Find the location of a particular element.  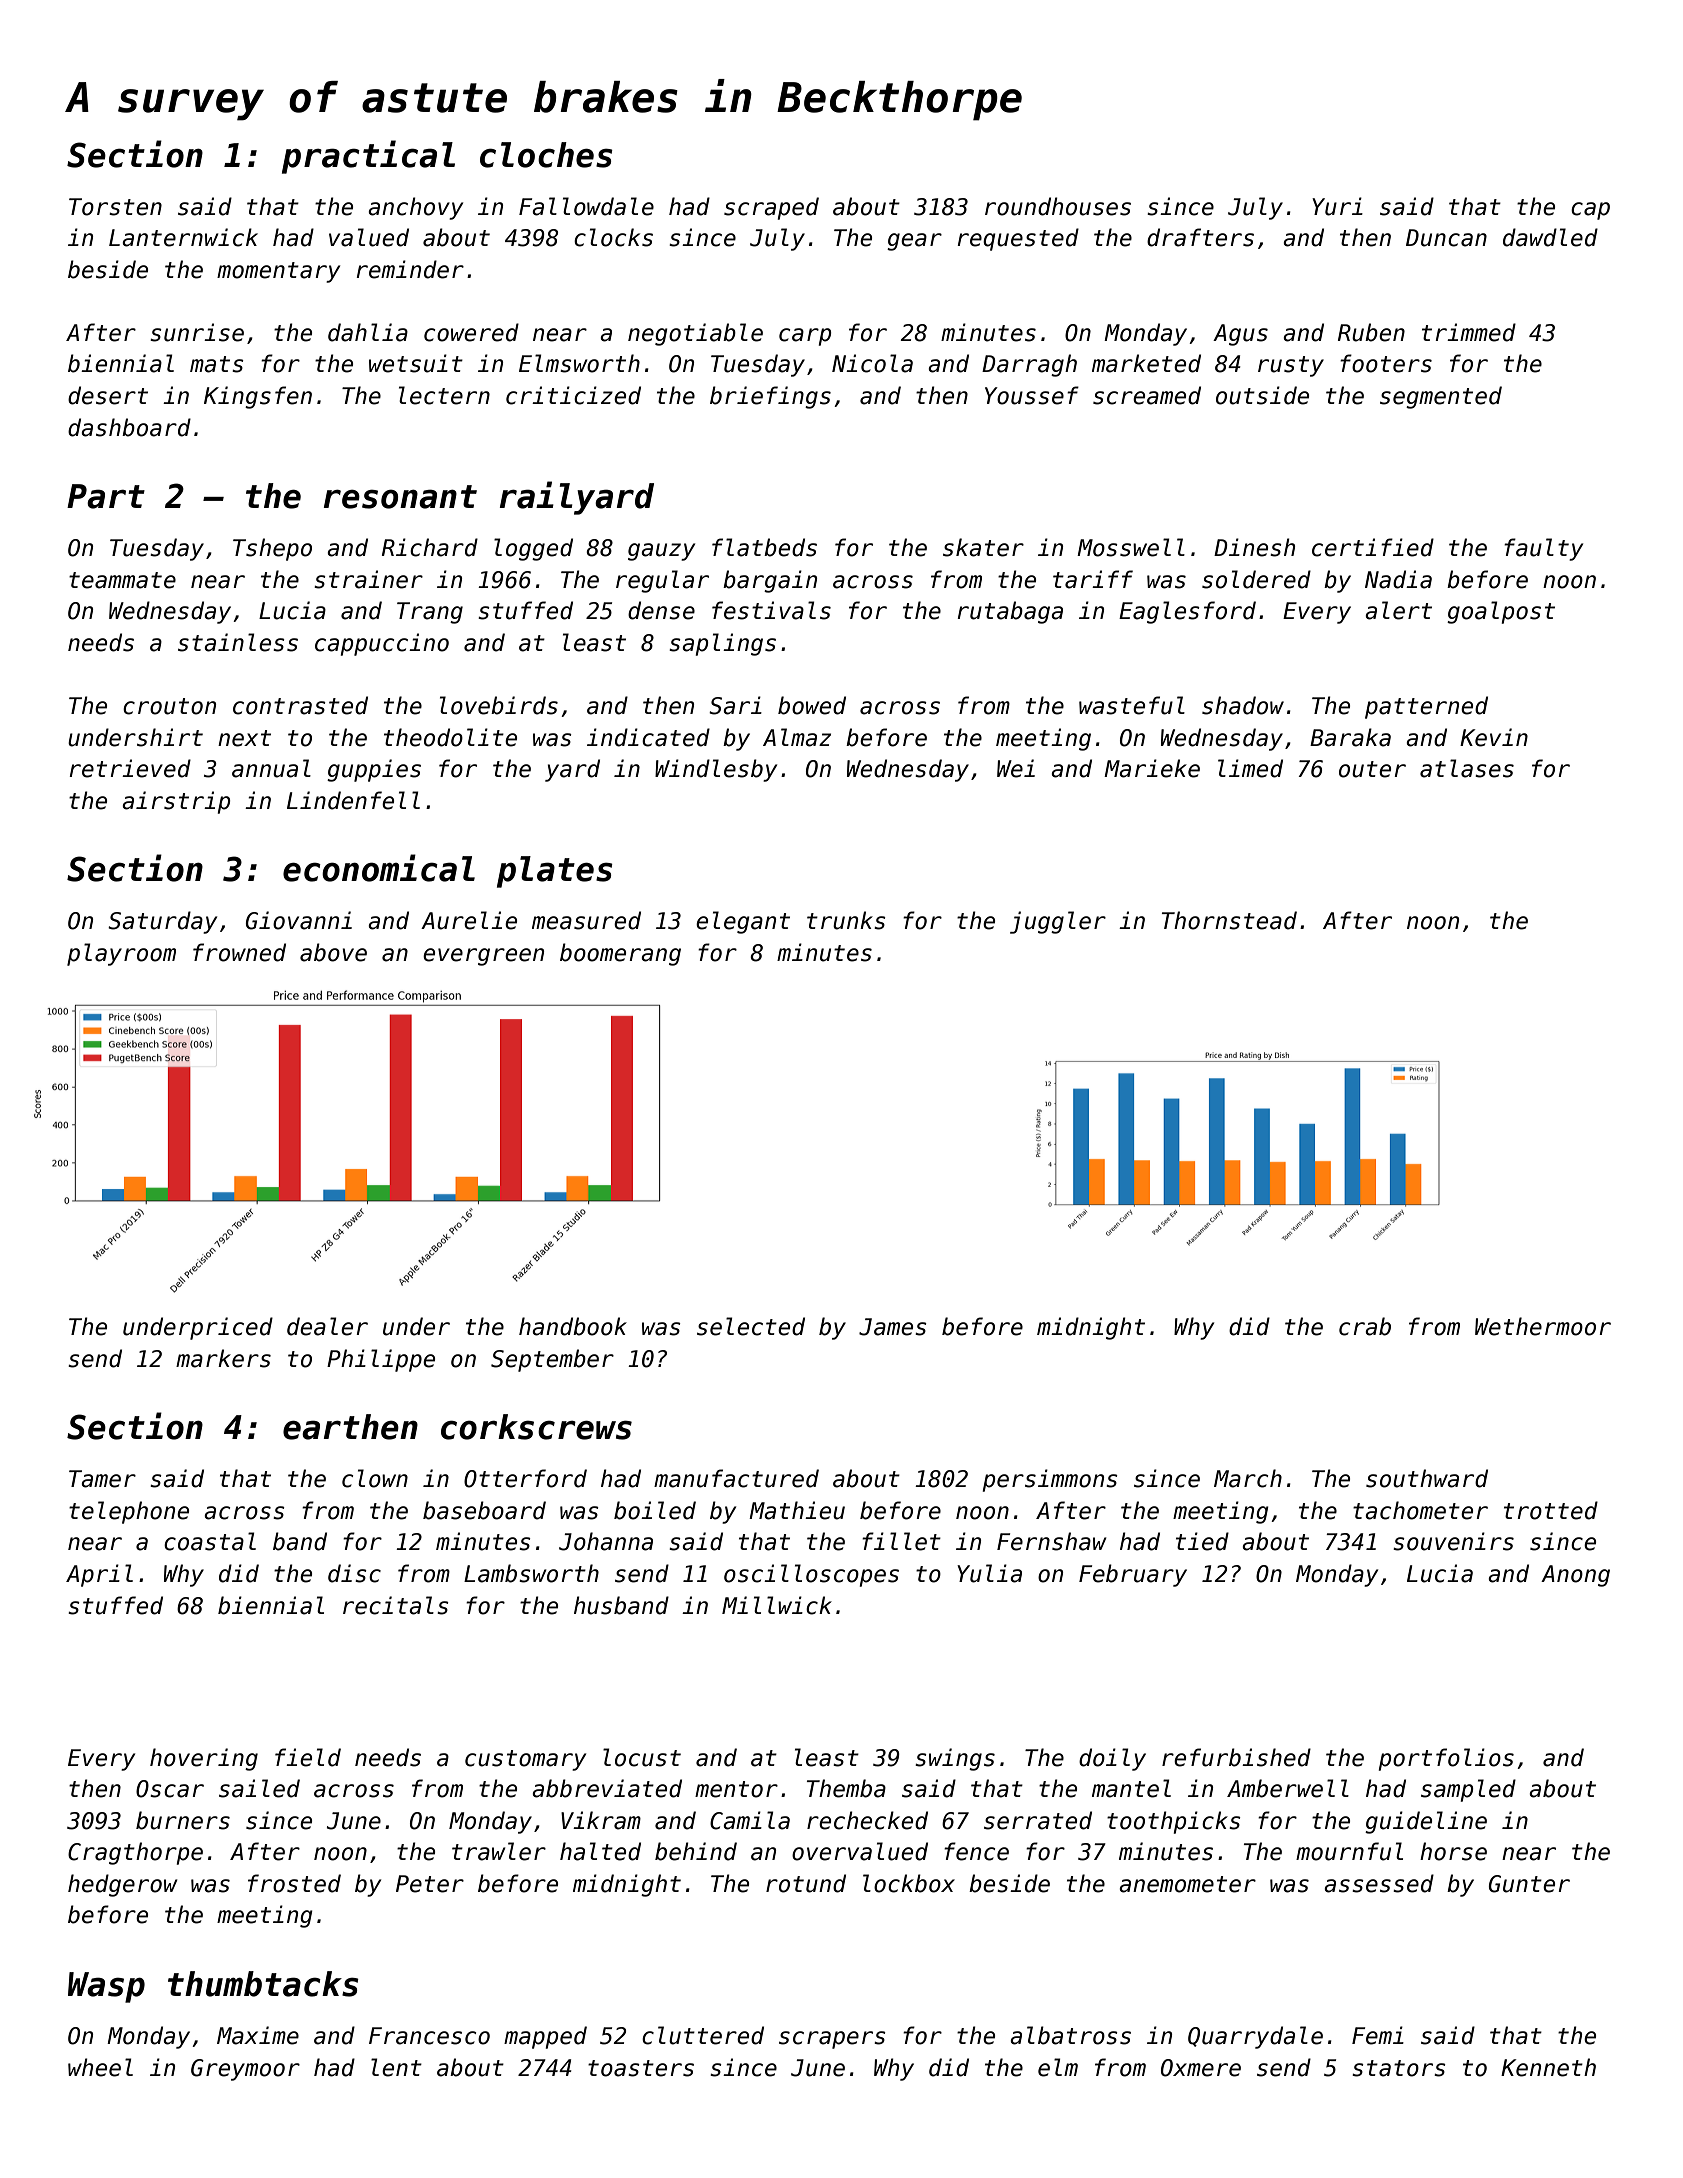

markers is located at coordinates (223, 1358).
